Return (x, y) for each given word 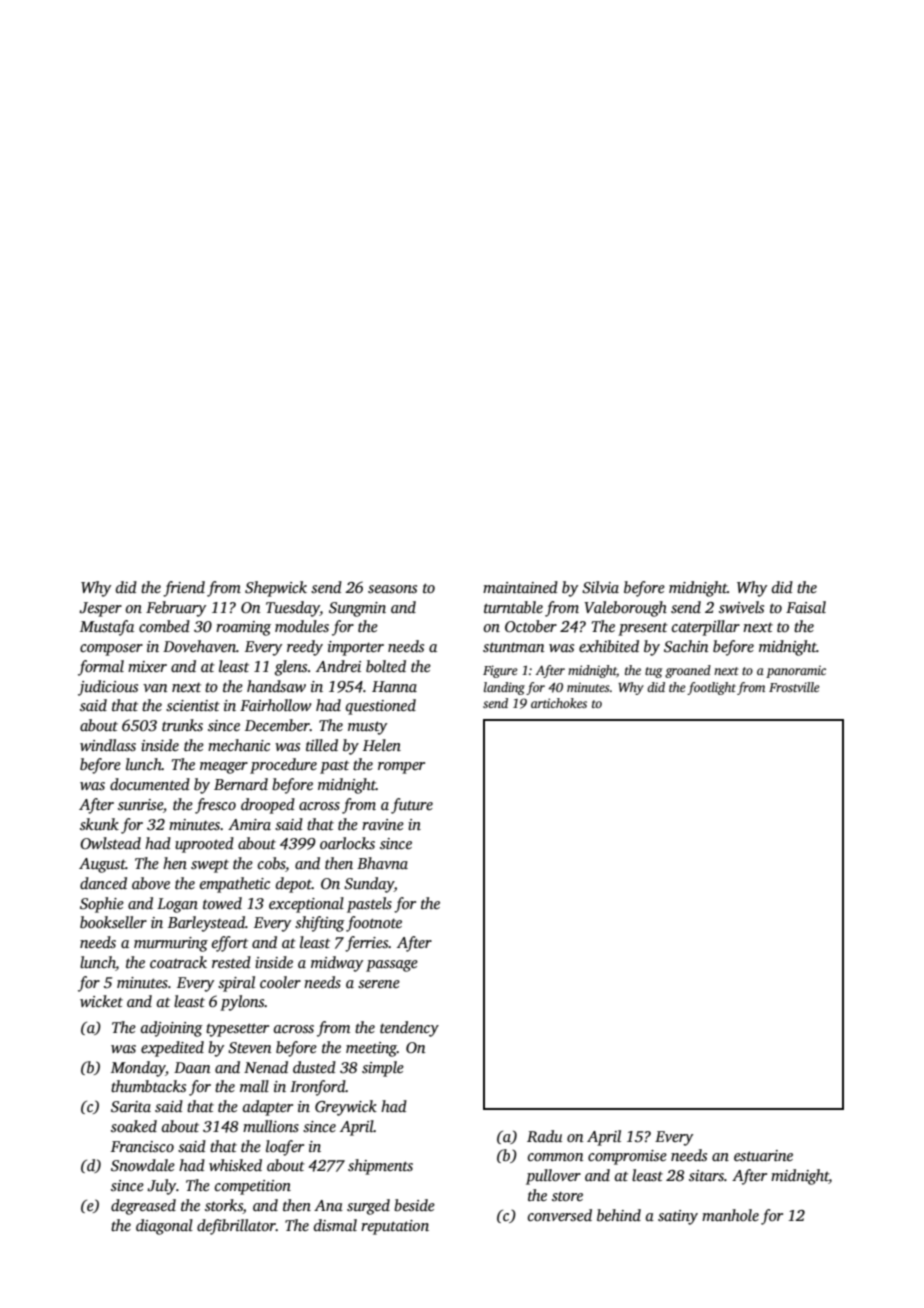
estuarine (763, 1156)
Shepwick (276, 589)
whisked (235, 1165)
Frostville (794, 687)
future (412, 806)
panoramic (796, 672)
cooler (280, 982)
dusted (314, 1067)
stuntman (514, 647)
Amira (249, 824)
